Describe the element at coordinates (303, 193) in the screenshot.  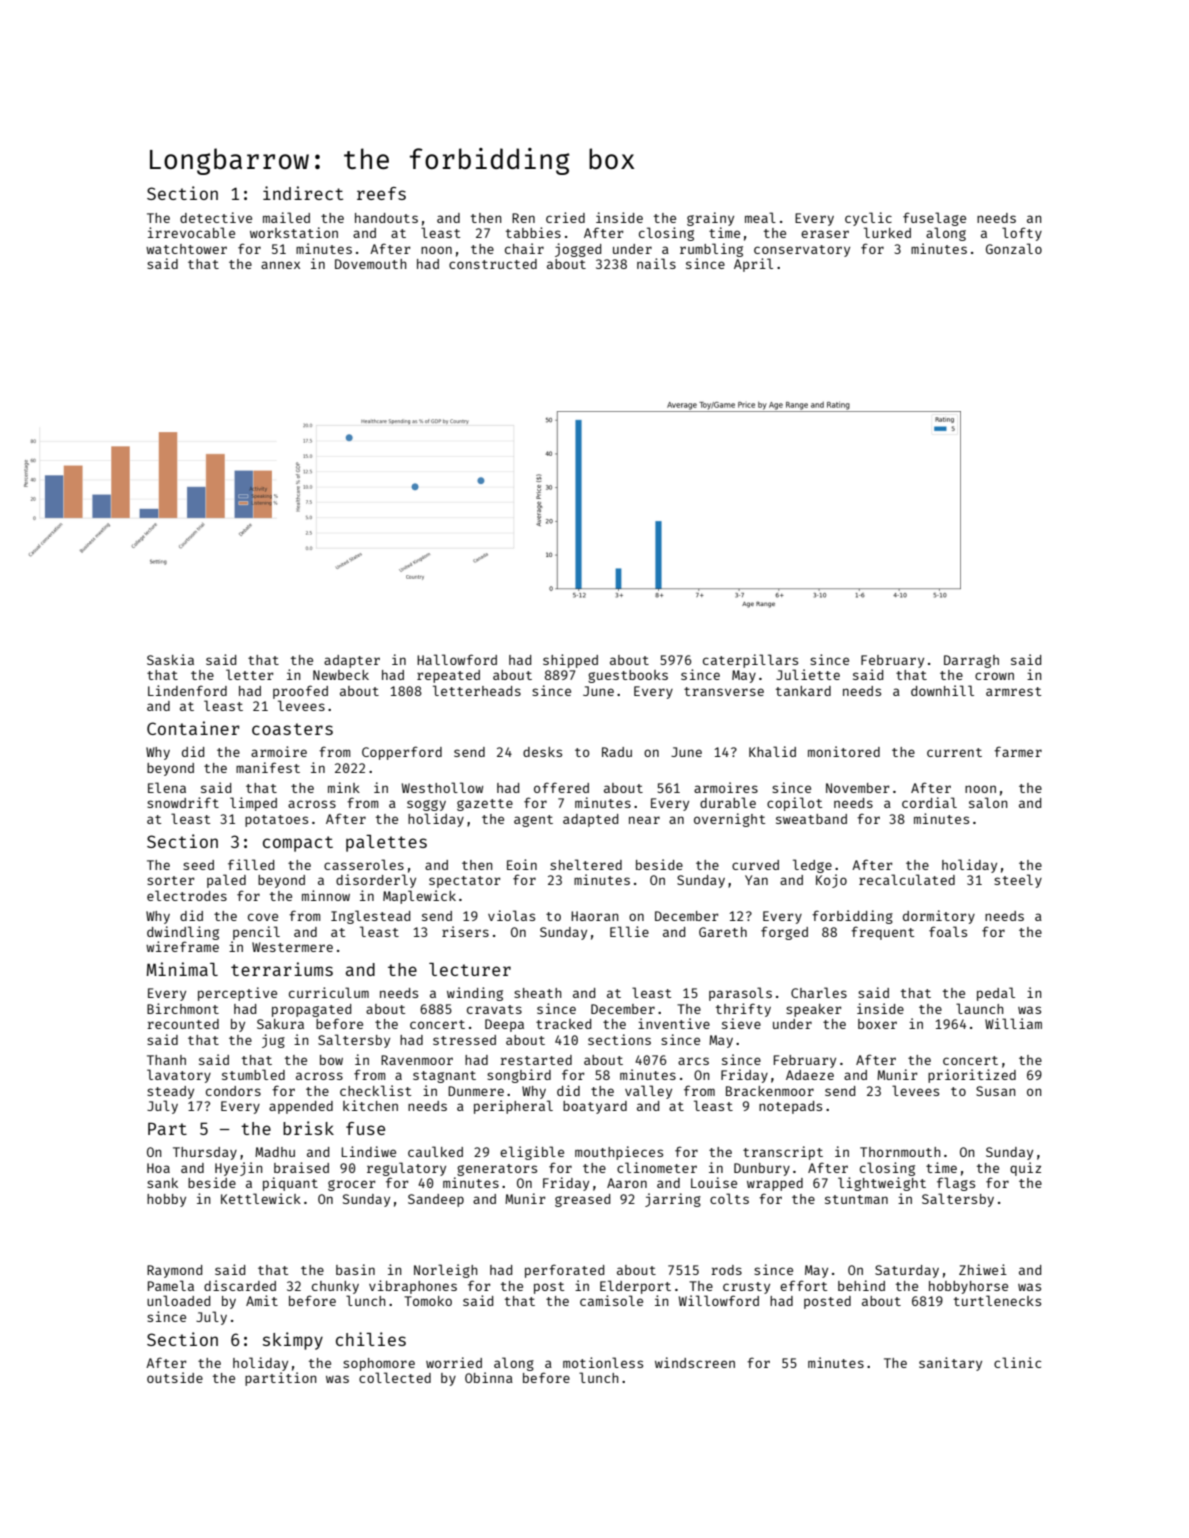
I see `indirect` at that location.
